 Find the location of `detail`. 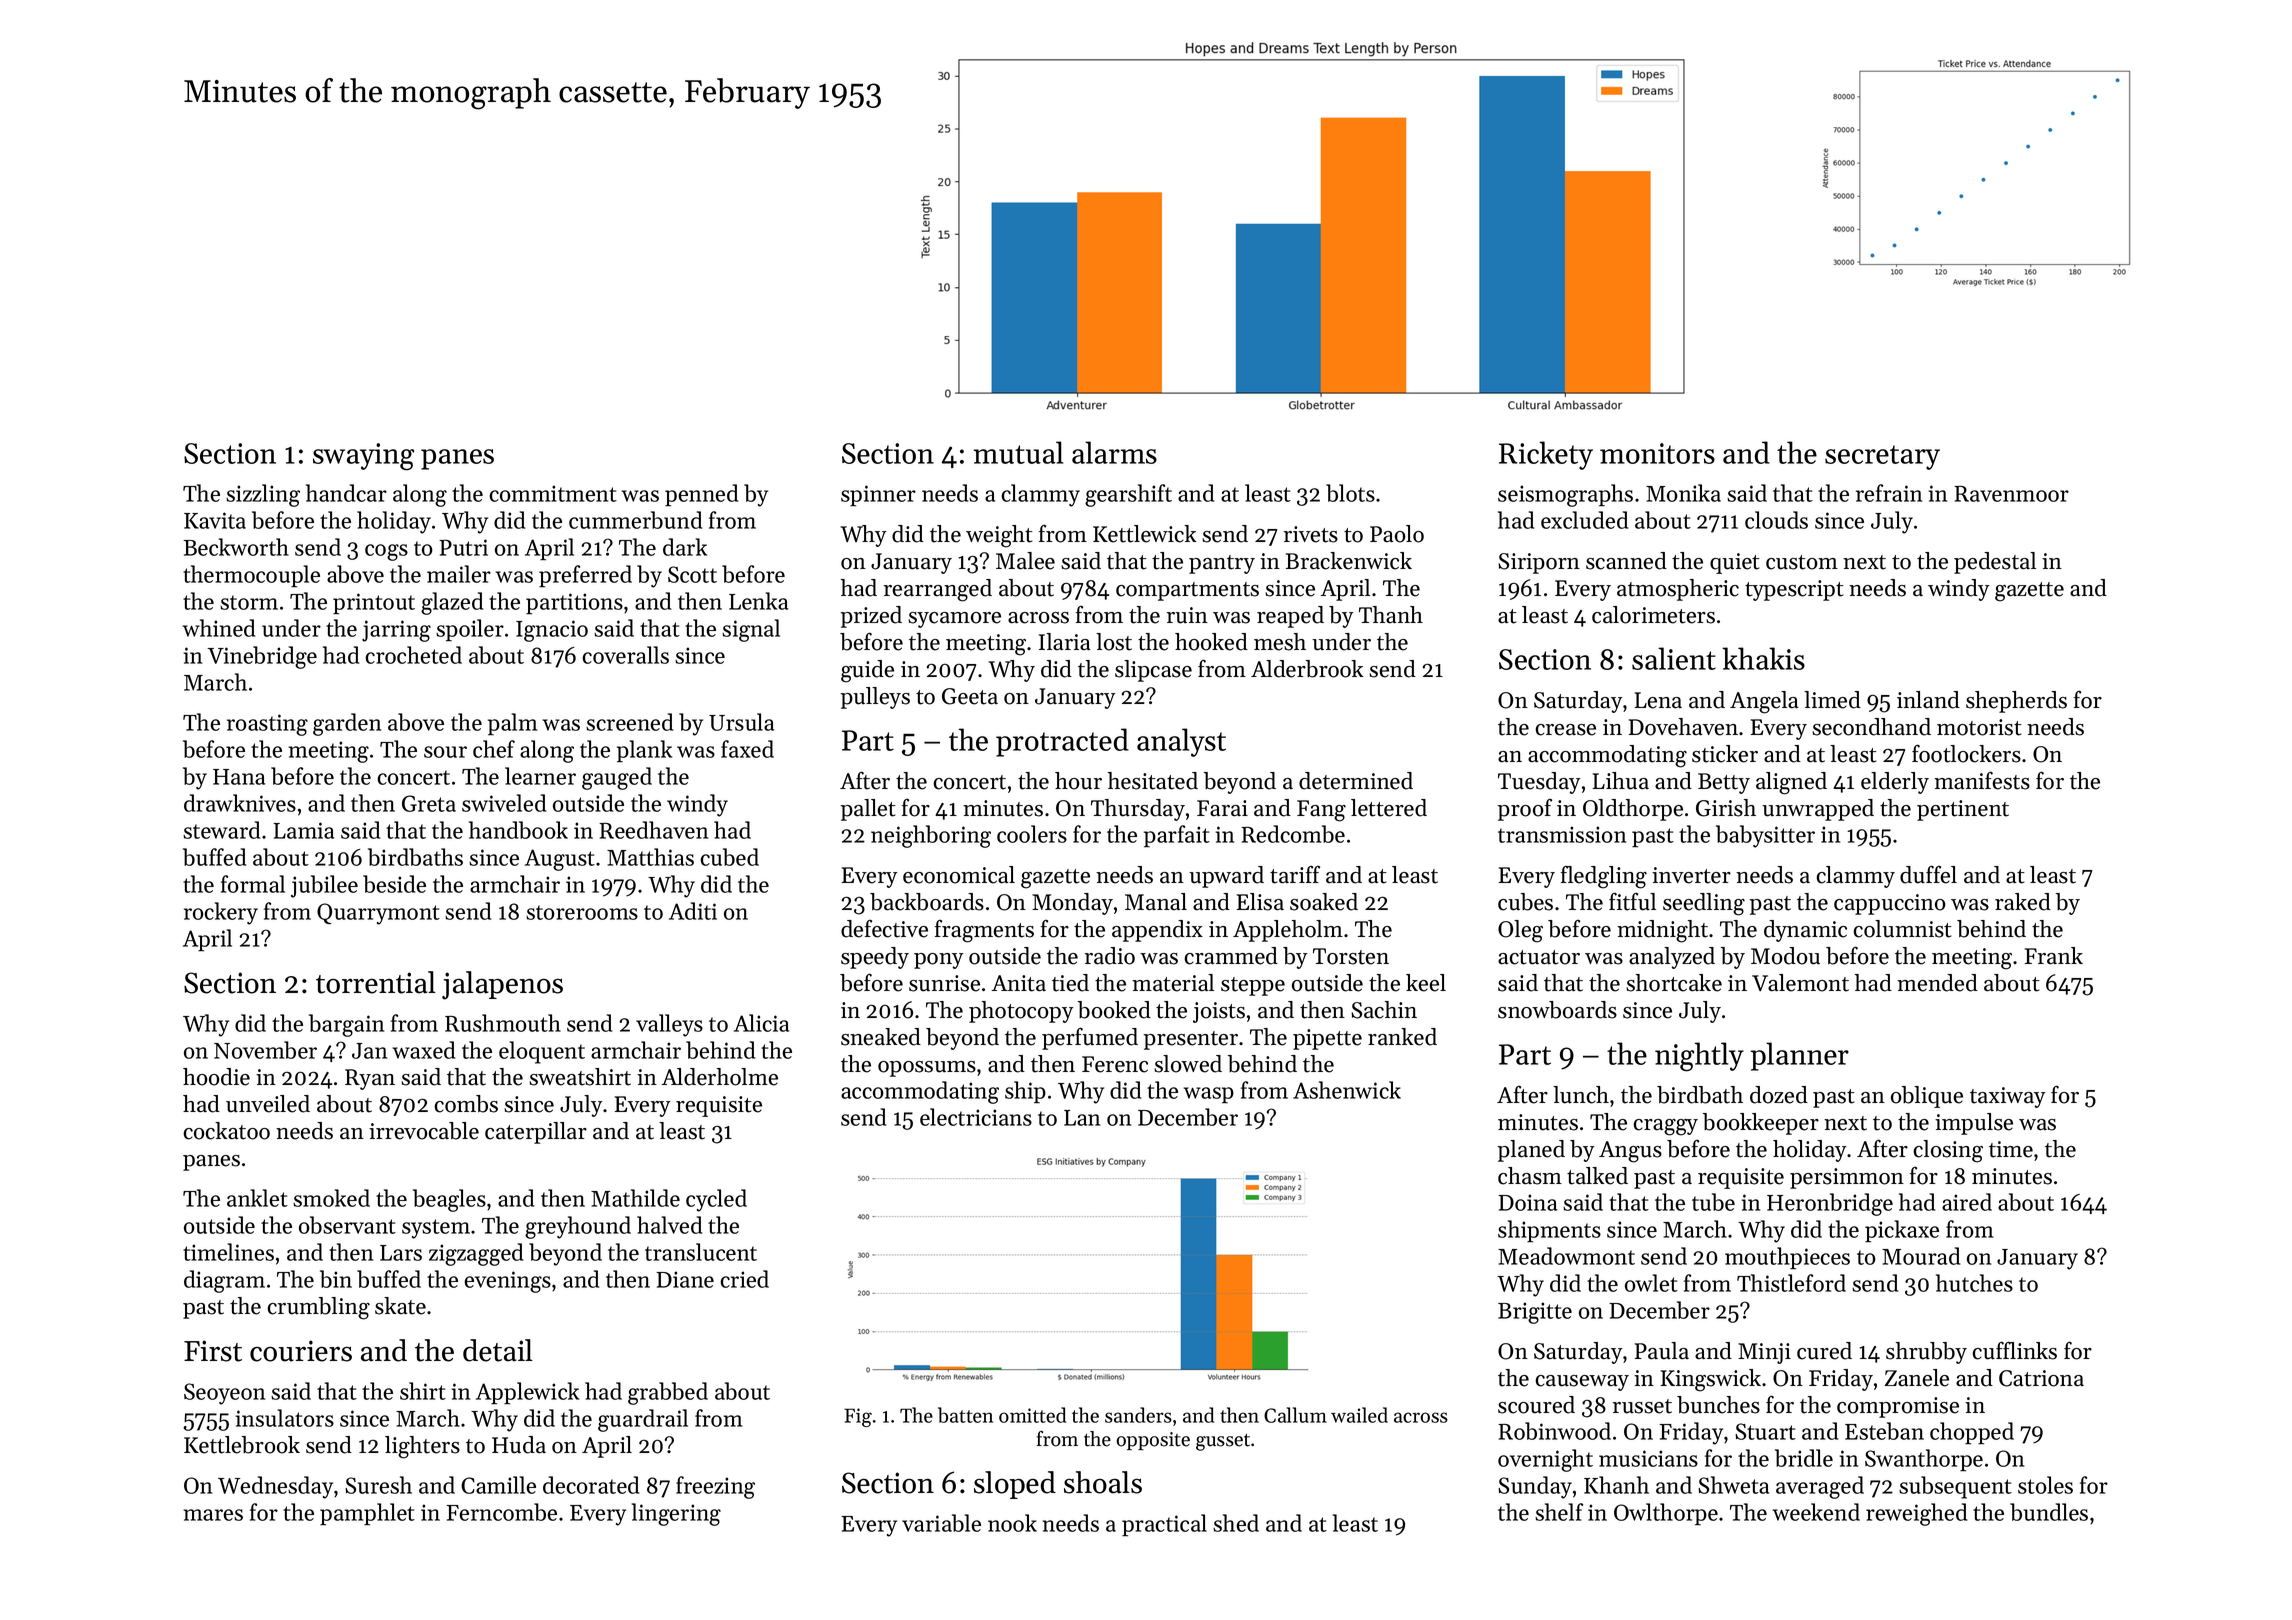

detail is located at coordinates (498, 1350).
